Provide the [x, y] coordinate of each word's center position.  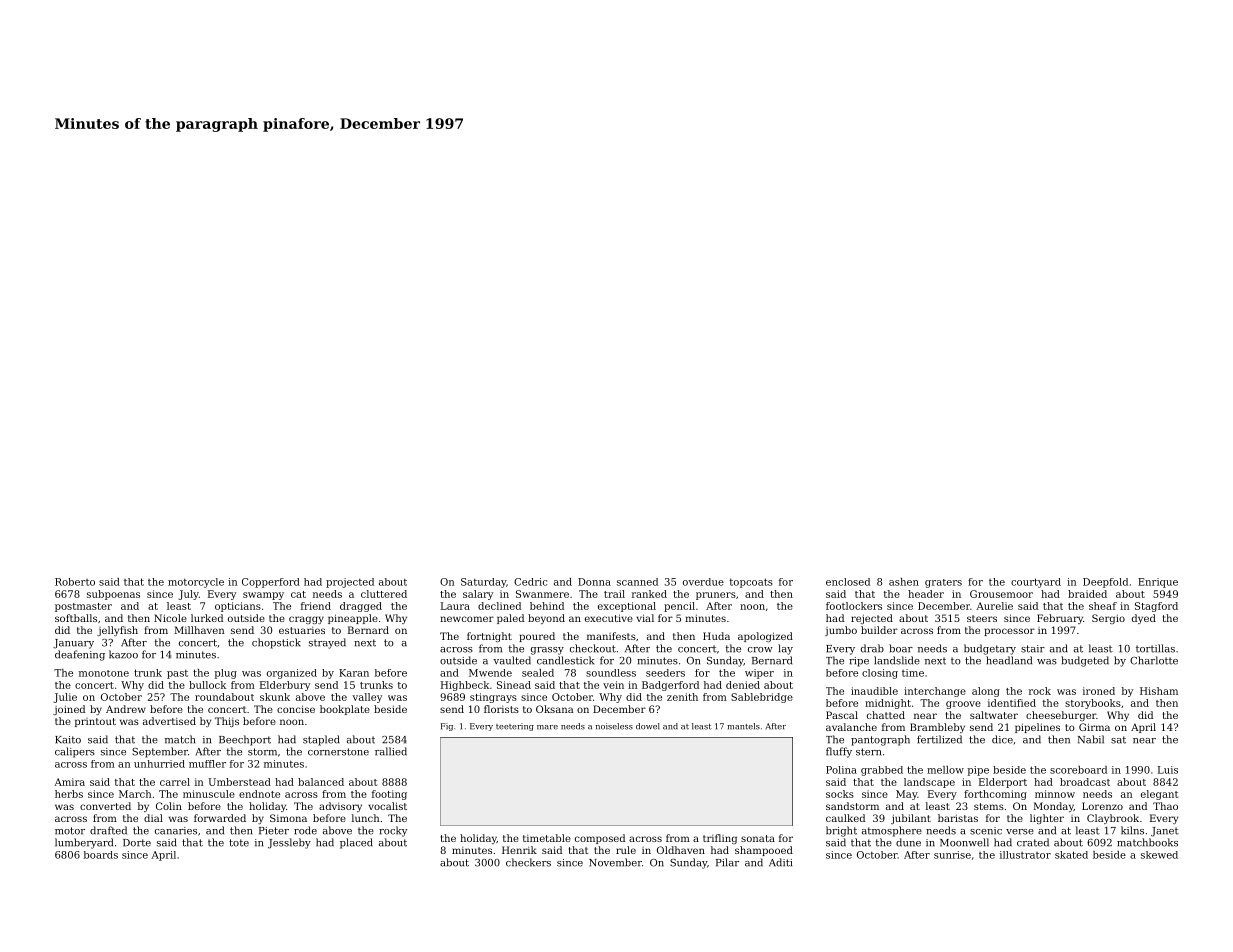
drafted [108, 830]
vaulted [512, 660]
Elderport [1003, 783]
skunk [275, 697]
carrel [175, 782]
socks [840, 794]
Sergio [1108, 619]
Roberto [75, 582]
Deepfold [1105, 583]
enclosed [848, 582]
